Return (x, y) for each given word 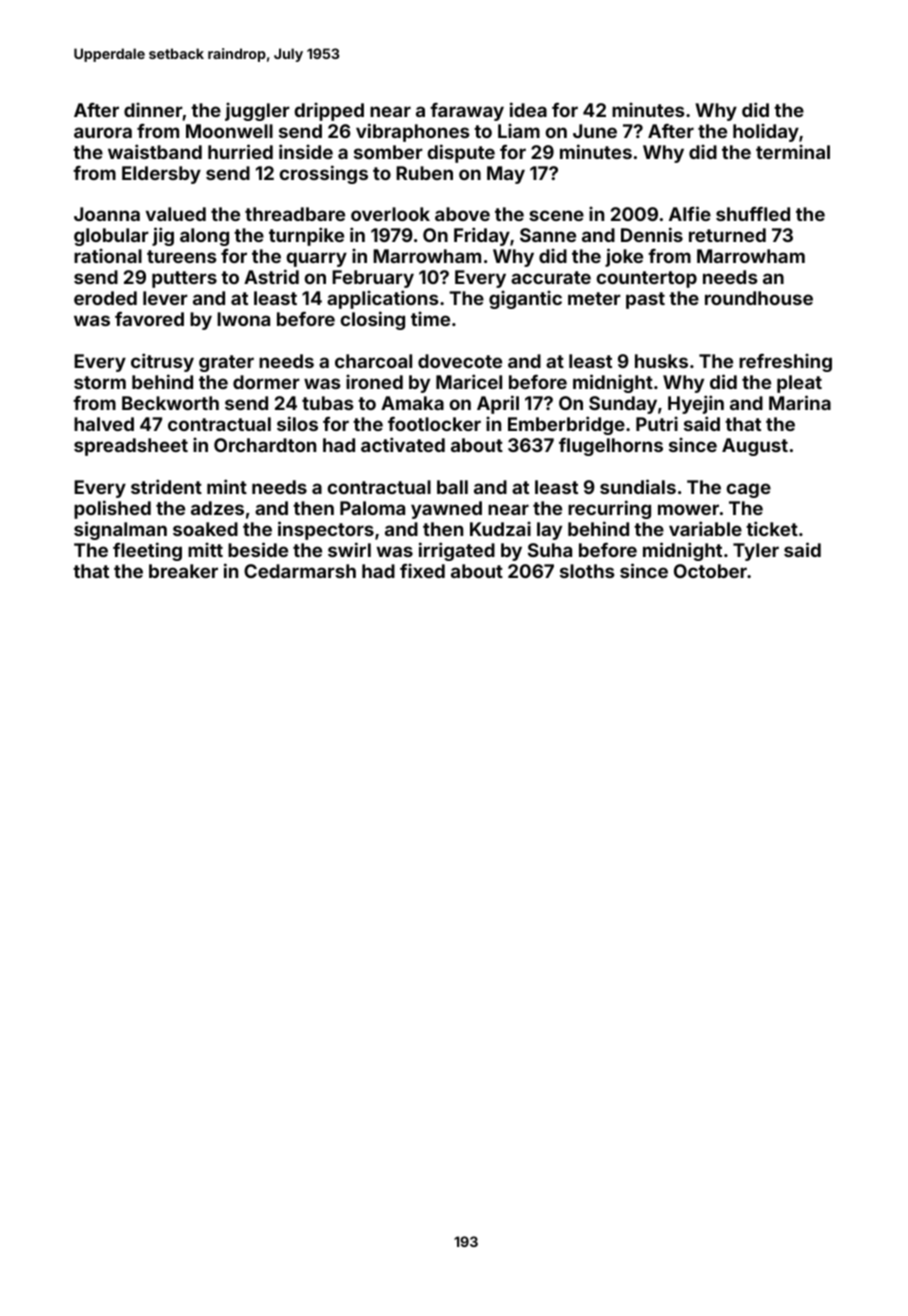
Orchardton (265, 445)
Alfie (690, 213)
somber (388, 152)
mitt (205, 549)
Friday (482, 236)
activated (403, 444)
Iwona (243, 319)
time (430, 318)
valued (176, 214)
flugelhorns (611, 447)
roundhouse (759, 298)
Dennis (652, 234)
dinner (153, 111)
